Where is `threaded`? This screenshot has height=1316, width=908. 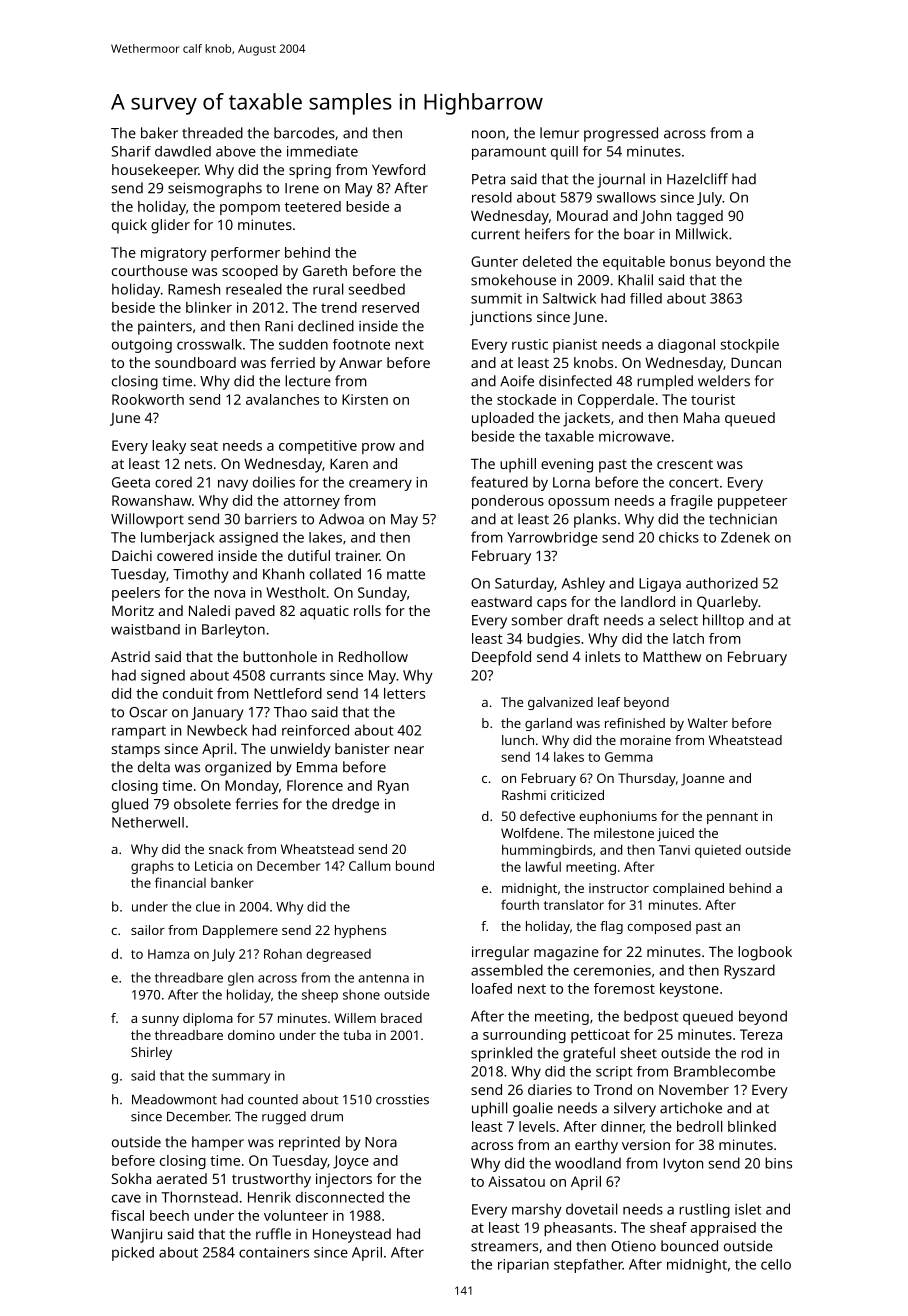 threaded is located at coordinates (212, 133).
